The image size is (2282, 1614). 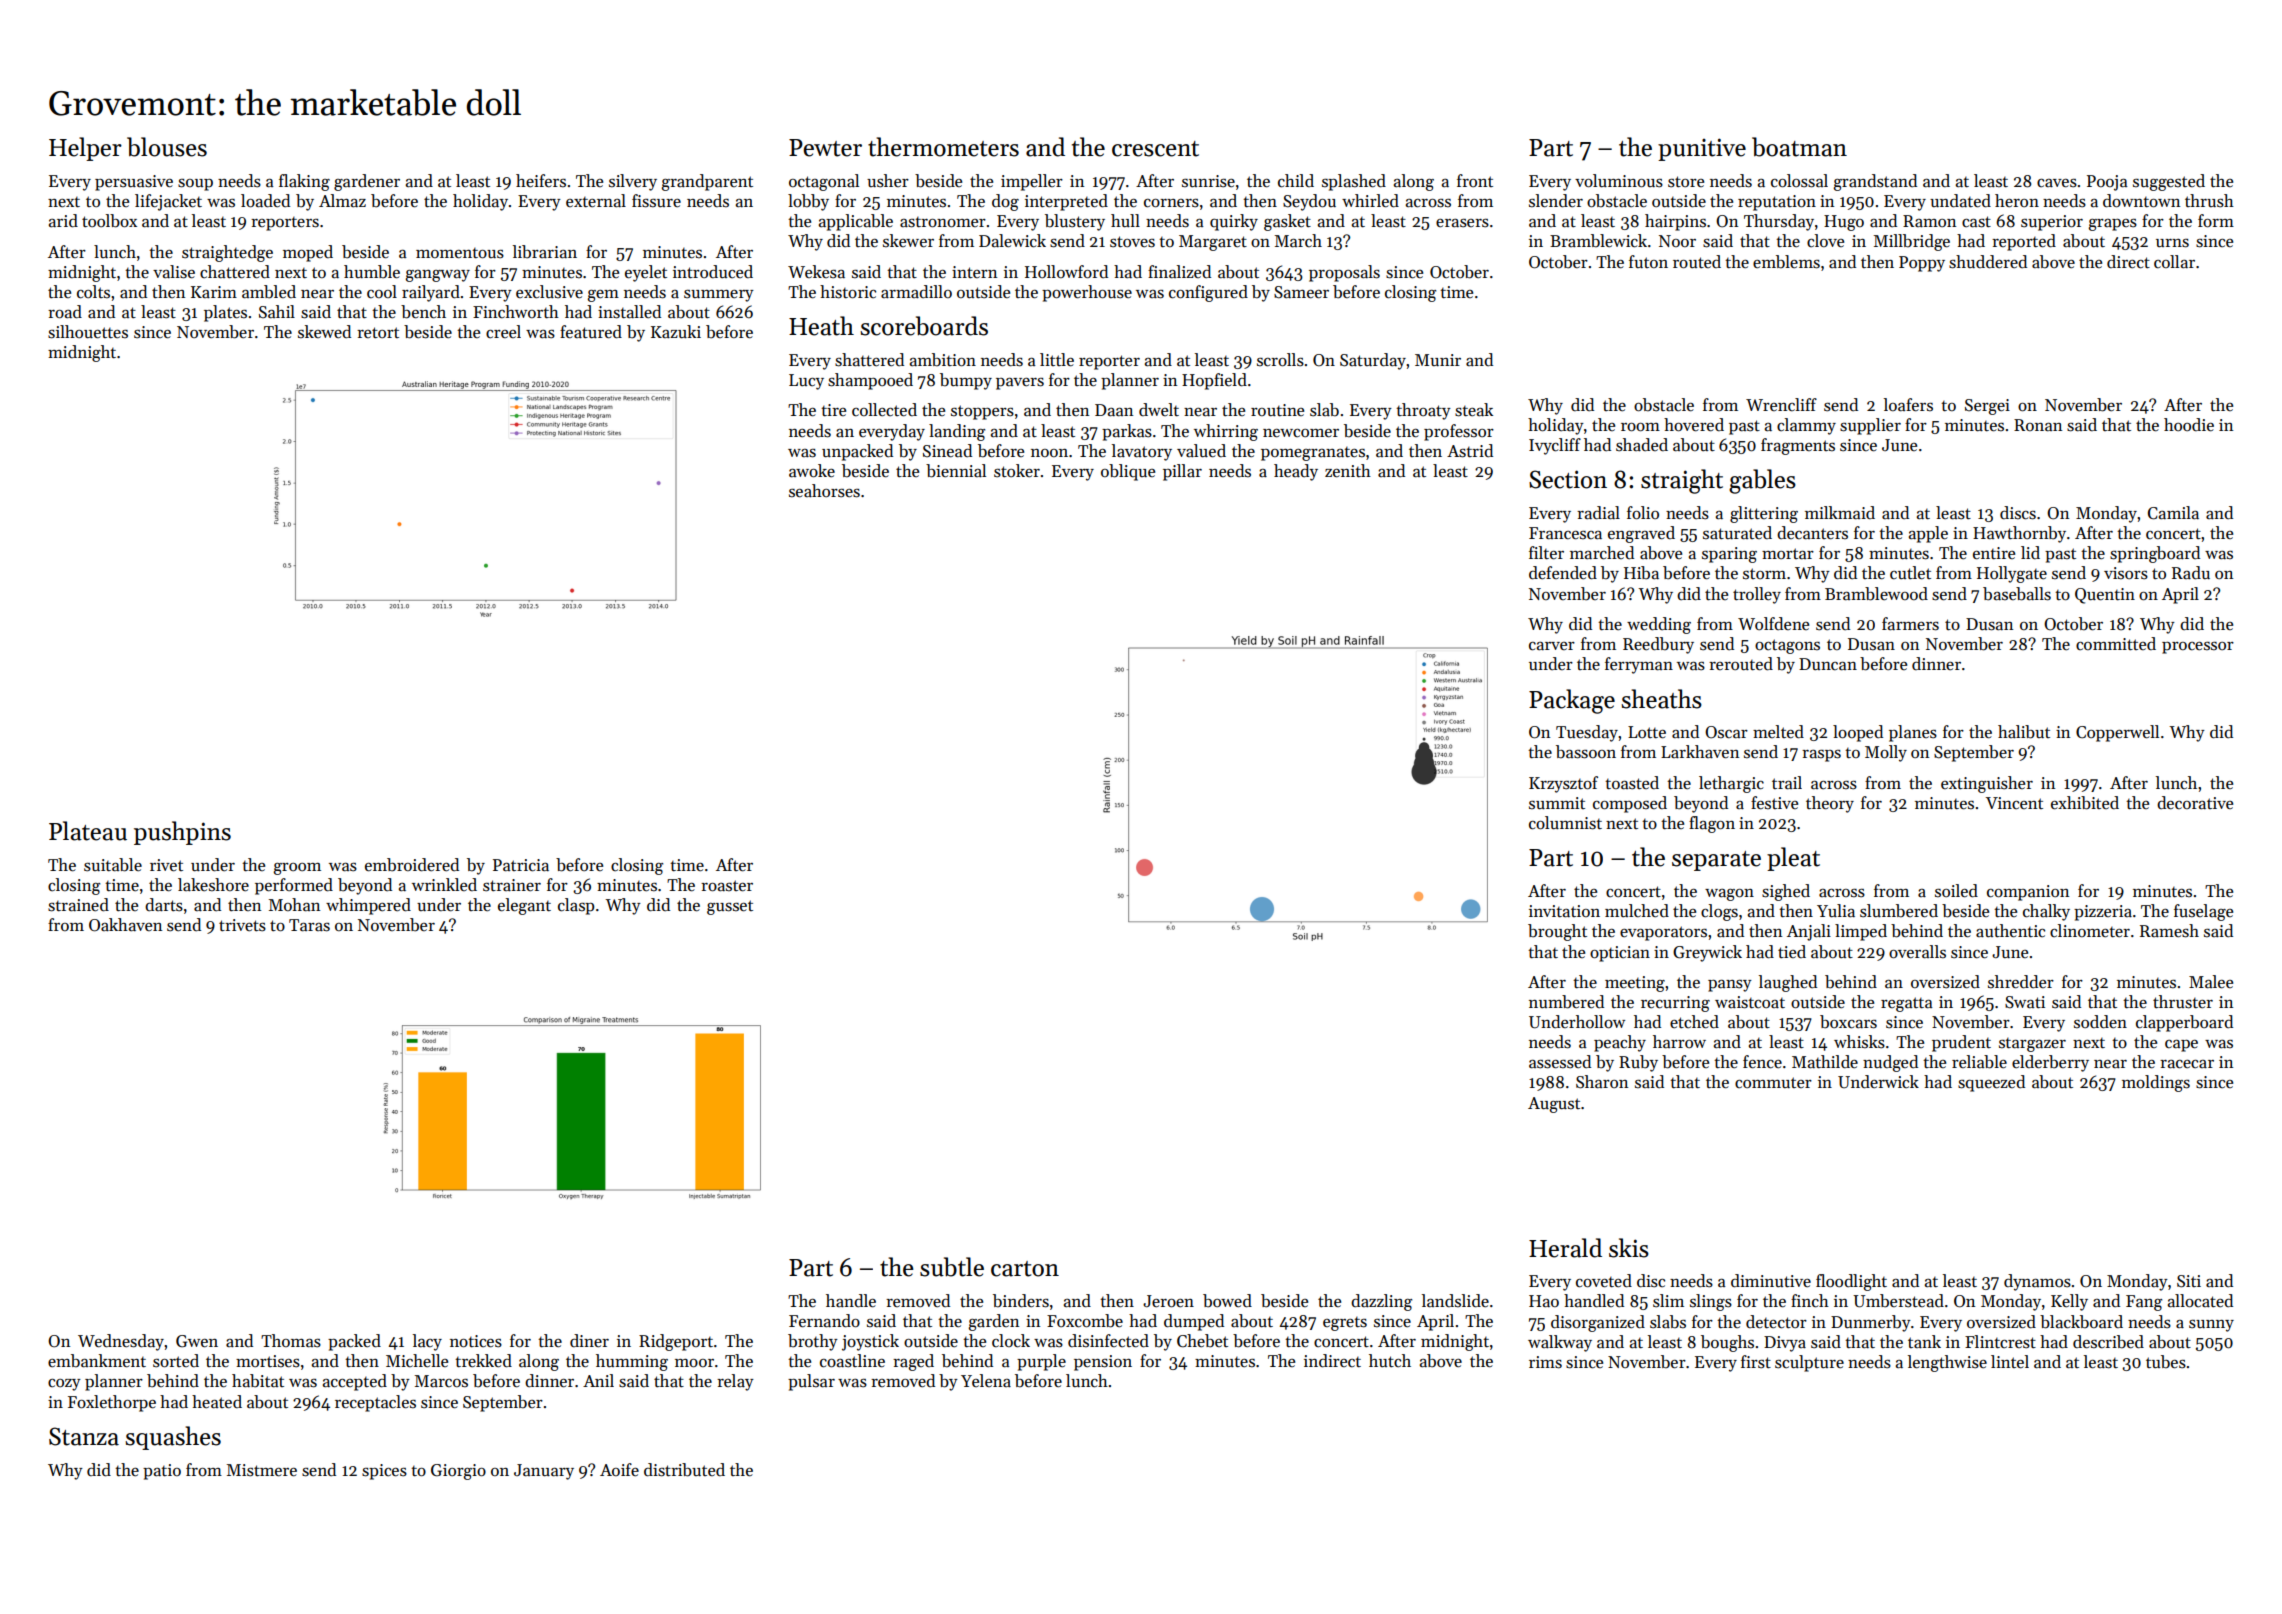 What do you see at coordinates (162, 1472) in the screenshot?
I see `patio` at bounding box center [162, 1472].
